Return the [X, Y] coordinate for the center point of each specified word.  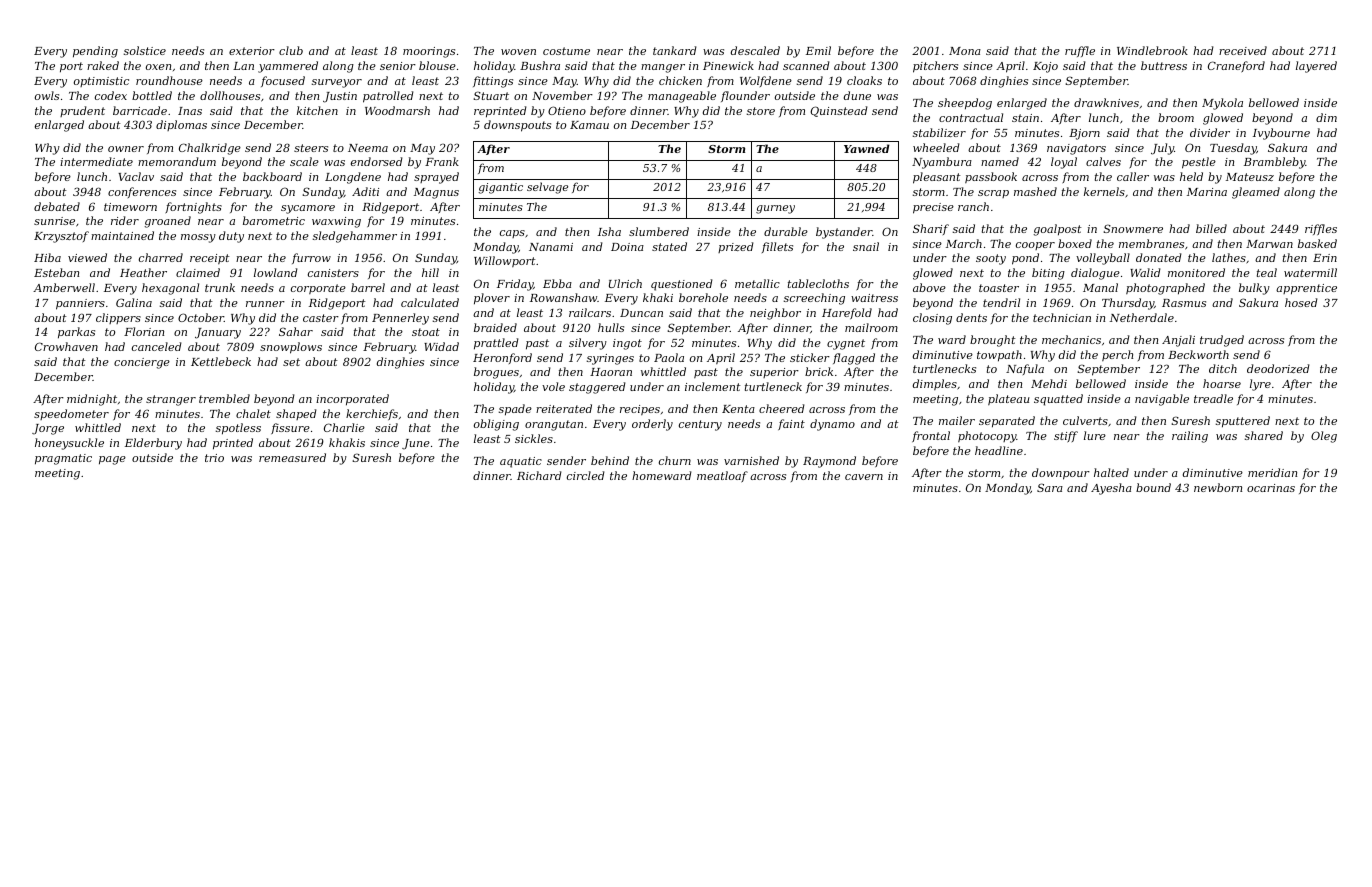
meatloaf [722, 476]
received [1243, 50]
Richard [539, 475]
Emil [818, 50]
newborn [1218, 487]
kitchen [317, 110]
